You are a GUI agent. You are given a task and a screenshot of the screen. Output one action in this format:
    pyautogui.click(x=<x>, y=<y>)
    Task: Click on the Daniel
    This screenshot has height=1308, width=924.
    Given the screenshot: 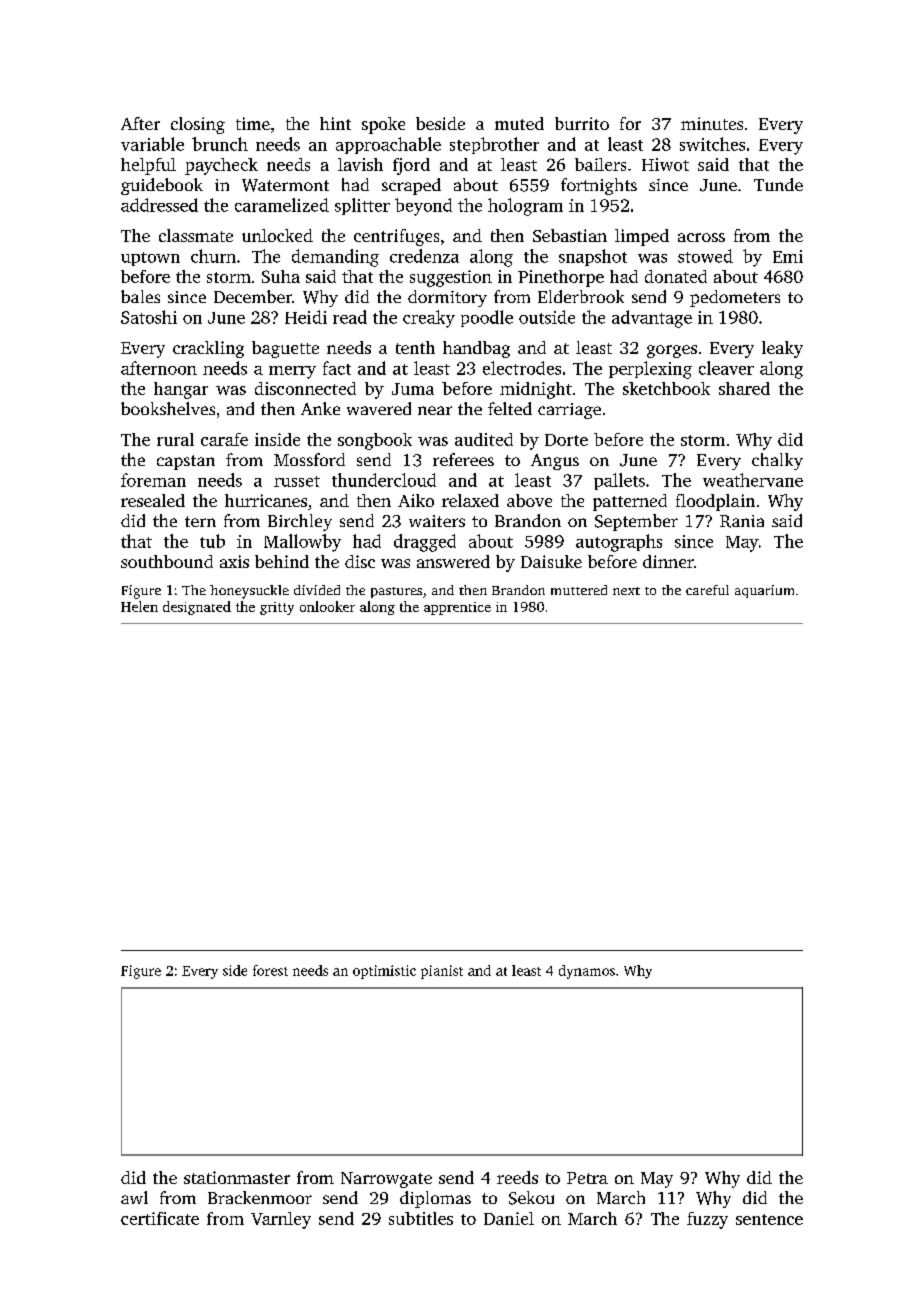 What is the action you would take?
    pyautogui.click(x=509, y=1218)
